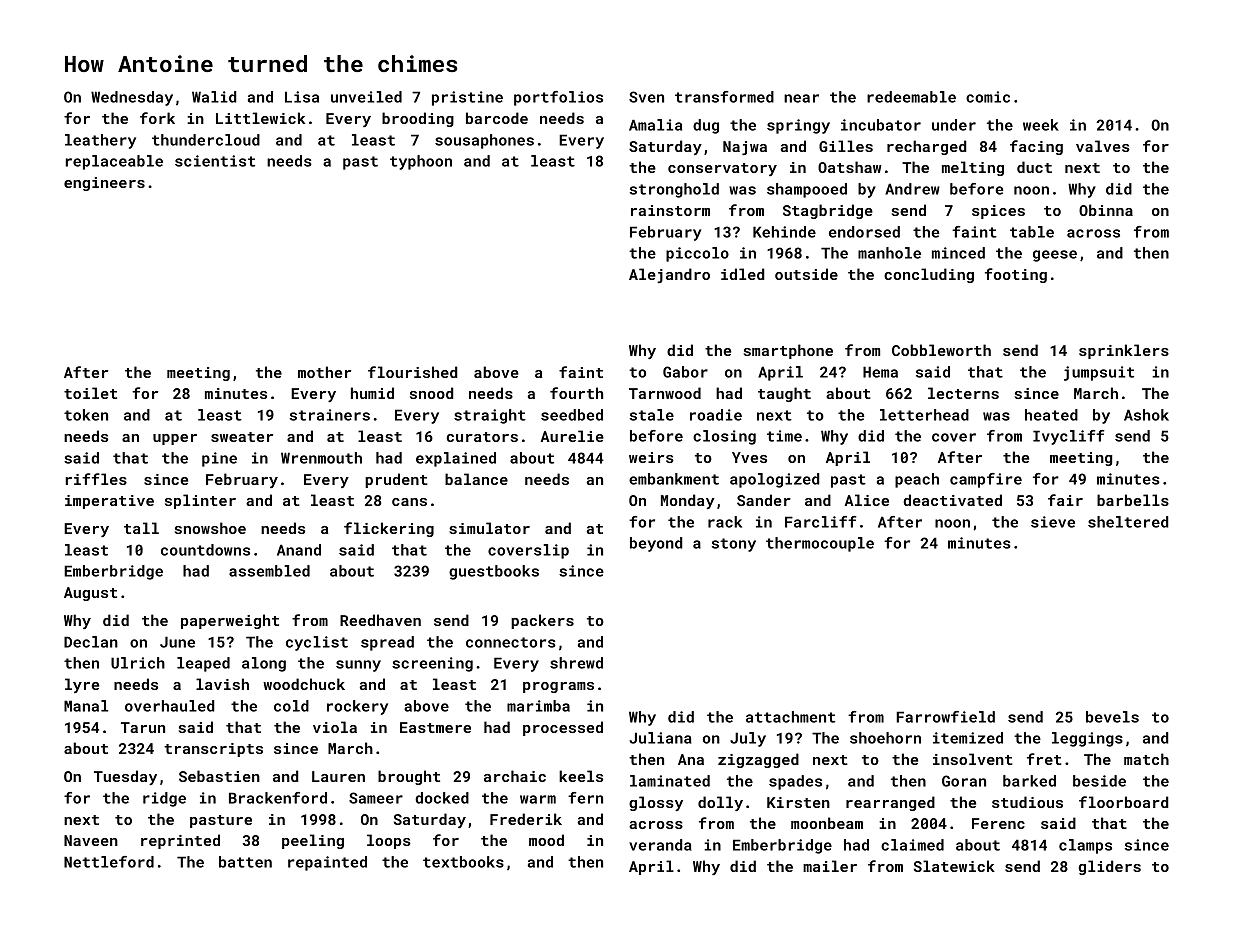 The image size is (1233, 952). What do you see at coordinates (542, 621) in the screenshot?
I see `packers` at bounding box center [542, 621].
